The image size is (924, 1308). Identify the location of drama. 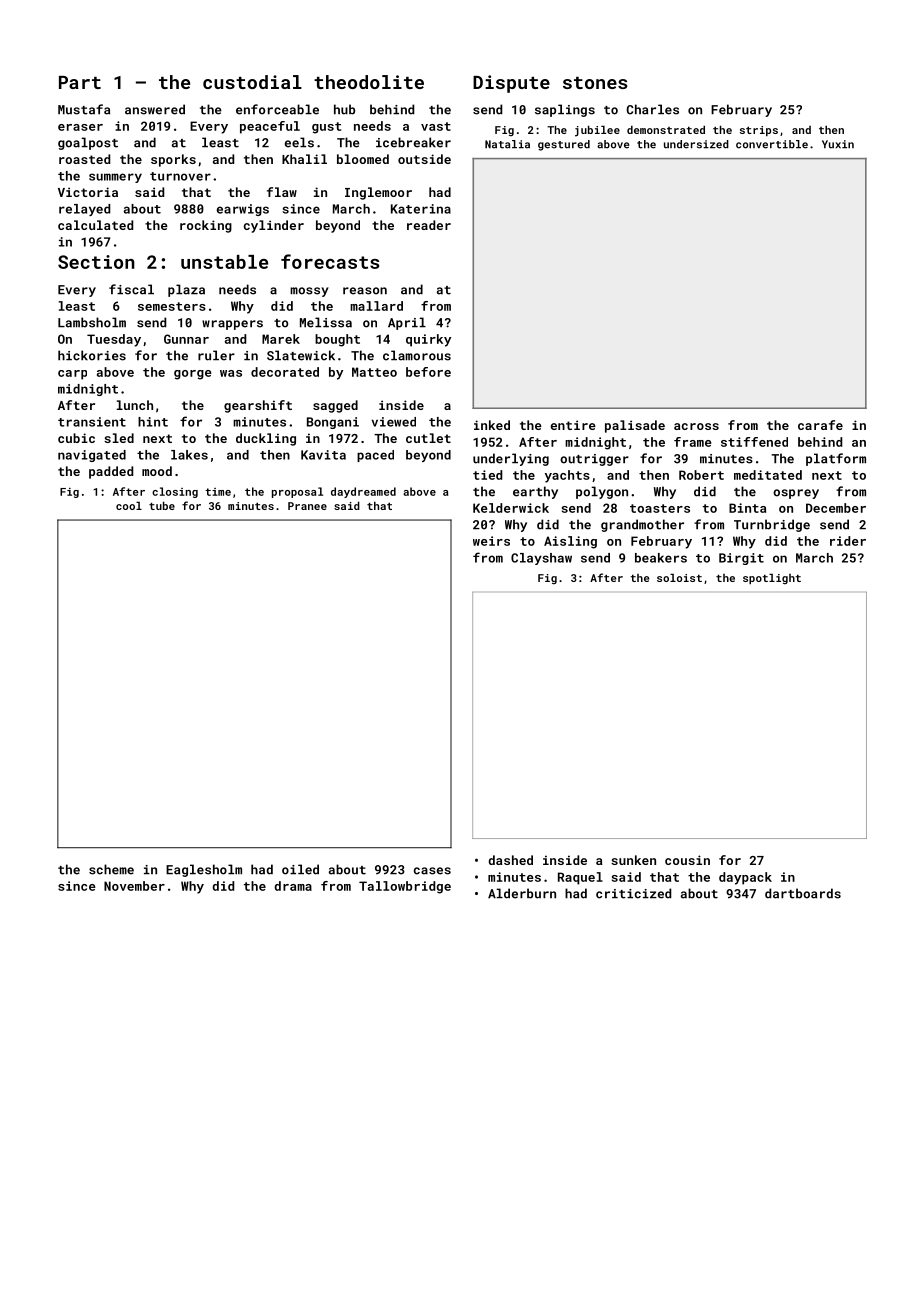
(293, 886).
